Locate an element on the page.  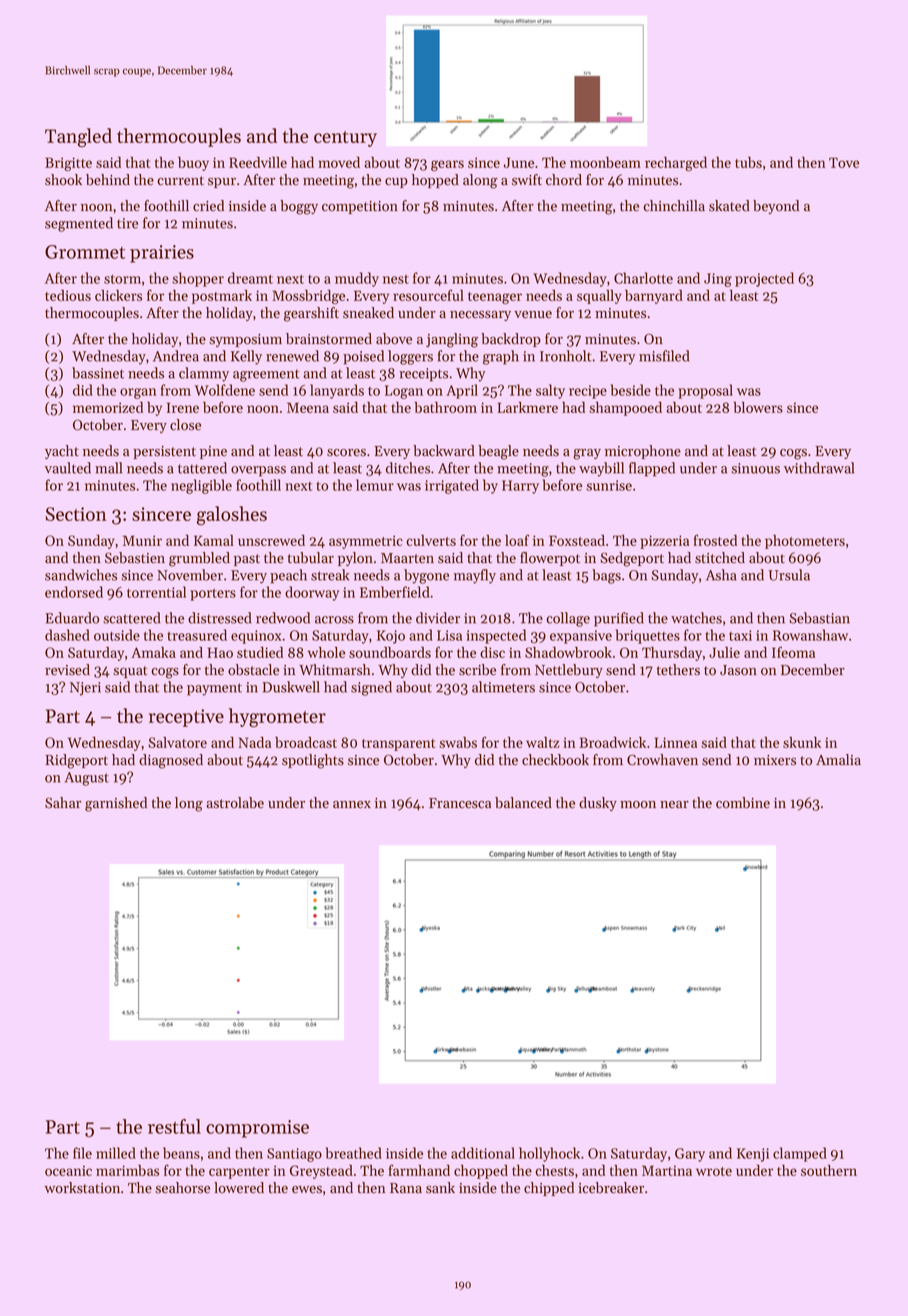
workstation is located at coordinates (82, 1188).
